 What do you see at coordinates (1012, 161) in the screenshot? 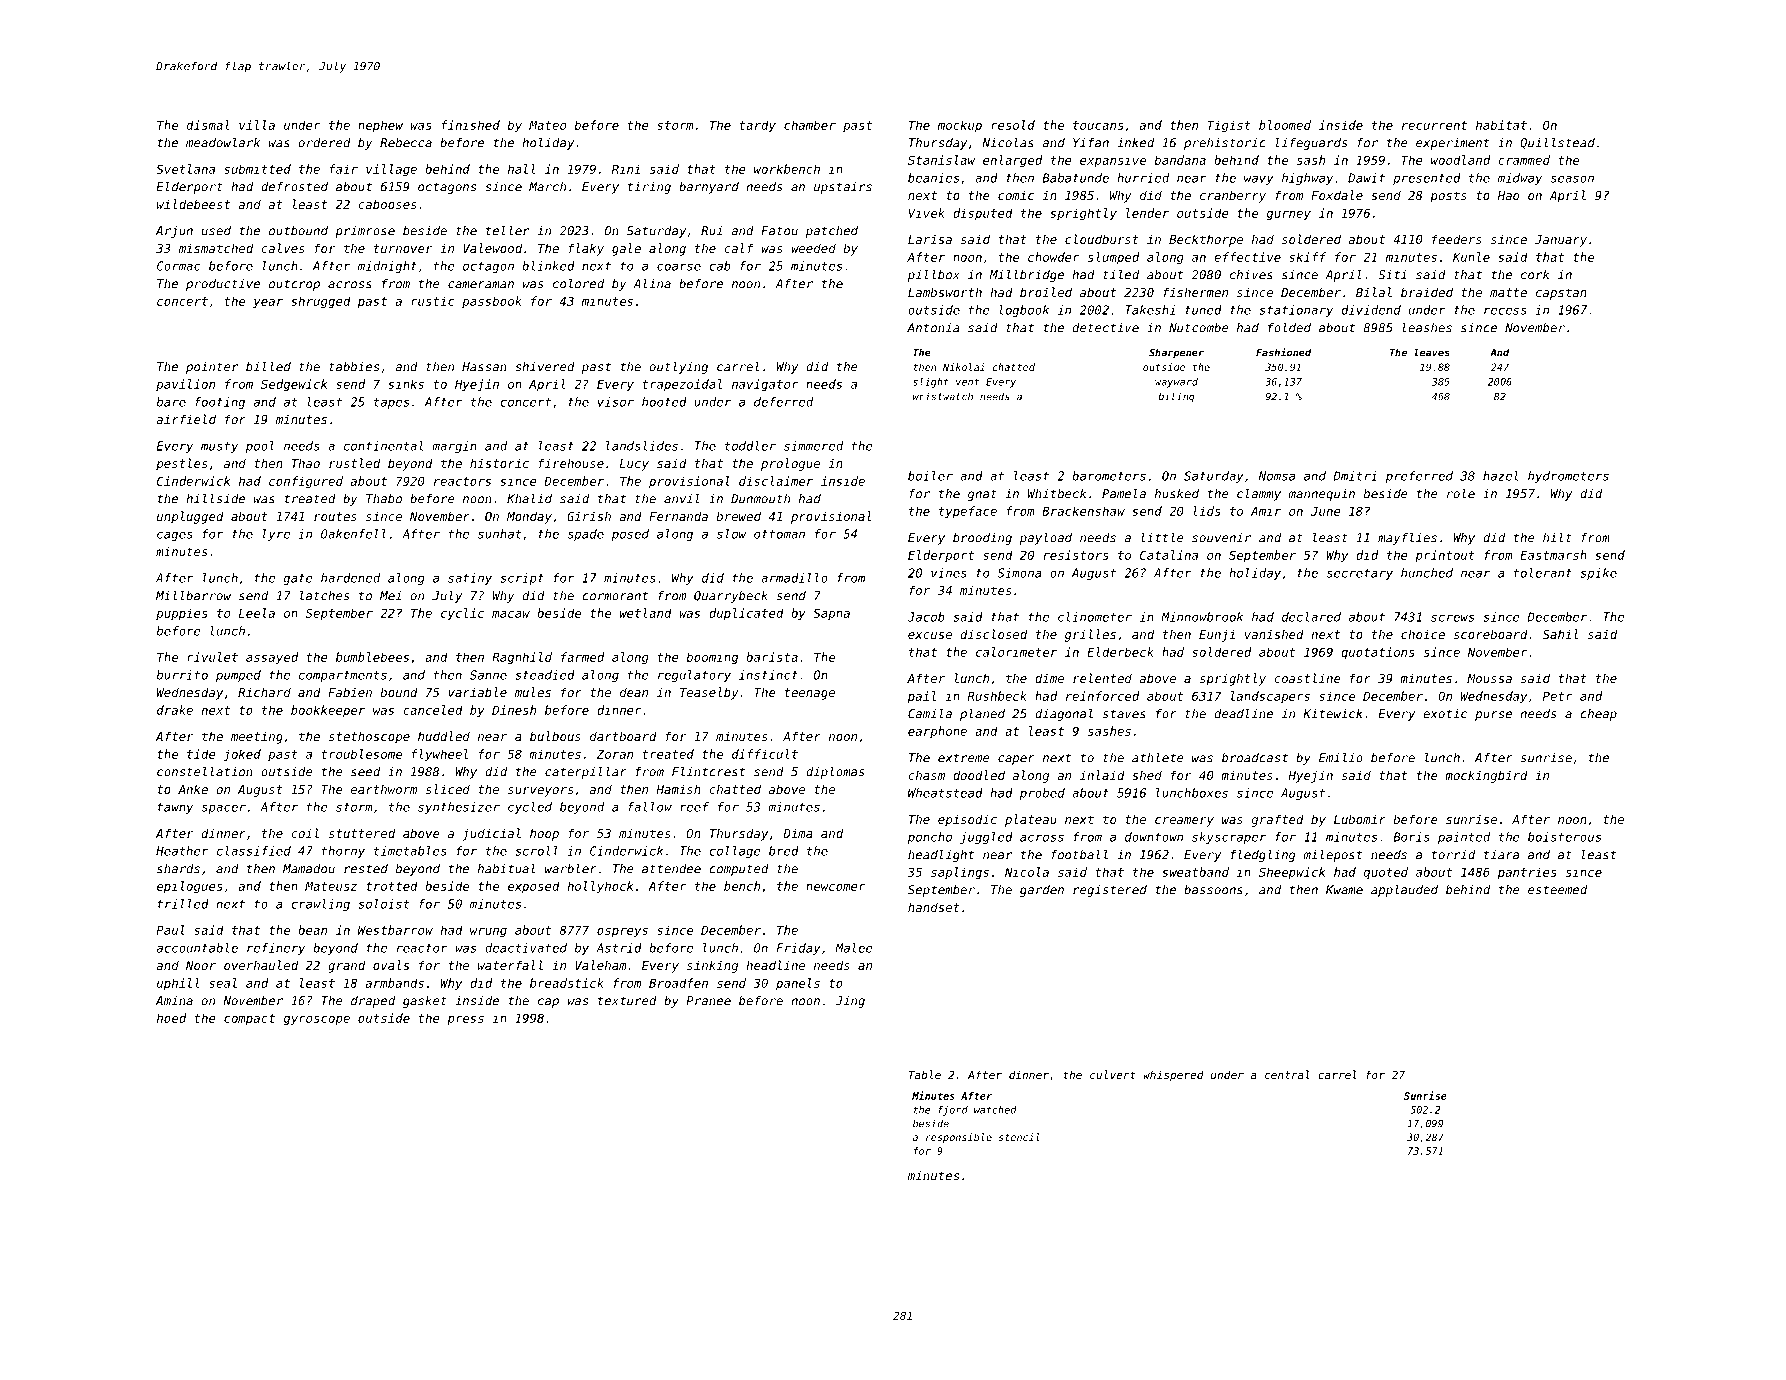
I see `enlarged` at bounding box center [1012, 161].
